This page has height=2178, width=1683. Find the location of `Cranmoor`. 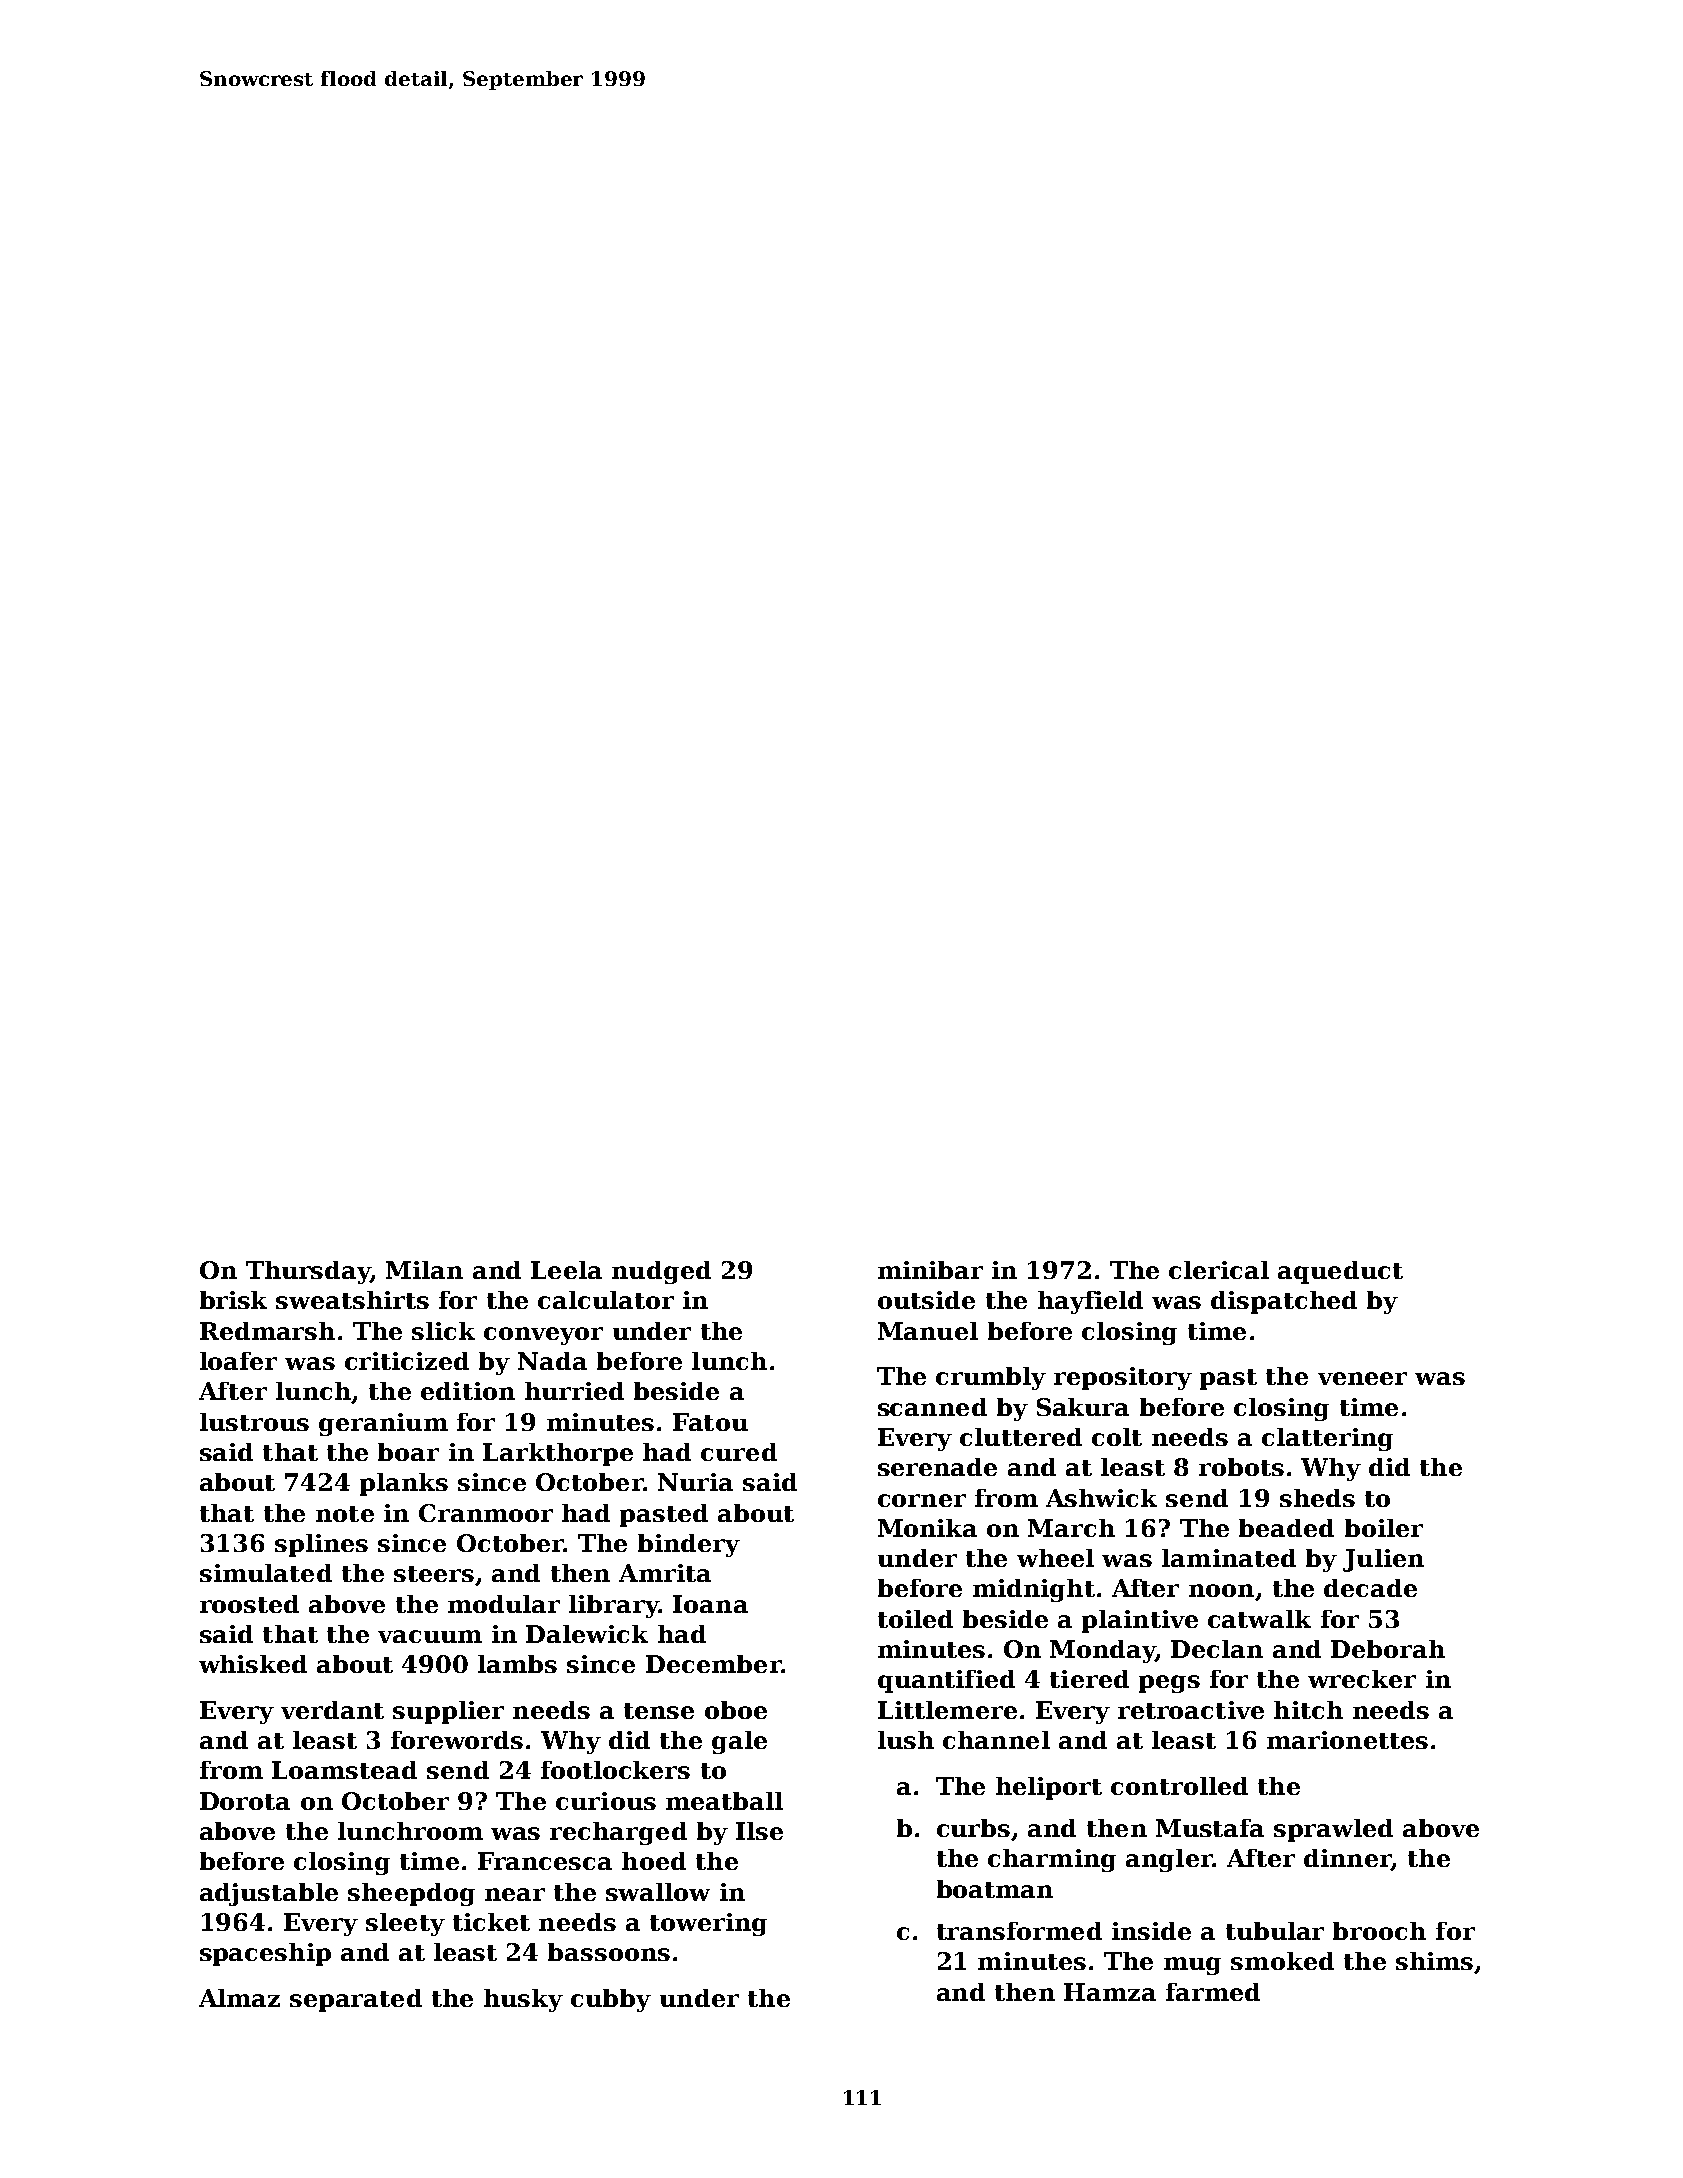

Cranmoor is located at coordinates (486, 1513).
